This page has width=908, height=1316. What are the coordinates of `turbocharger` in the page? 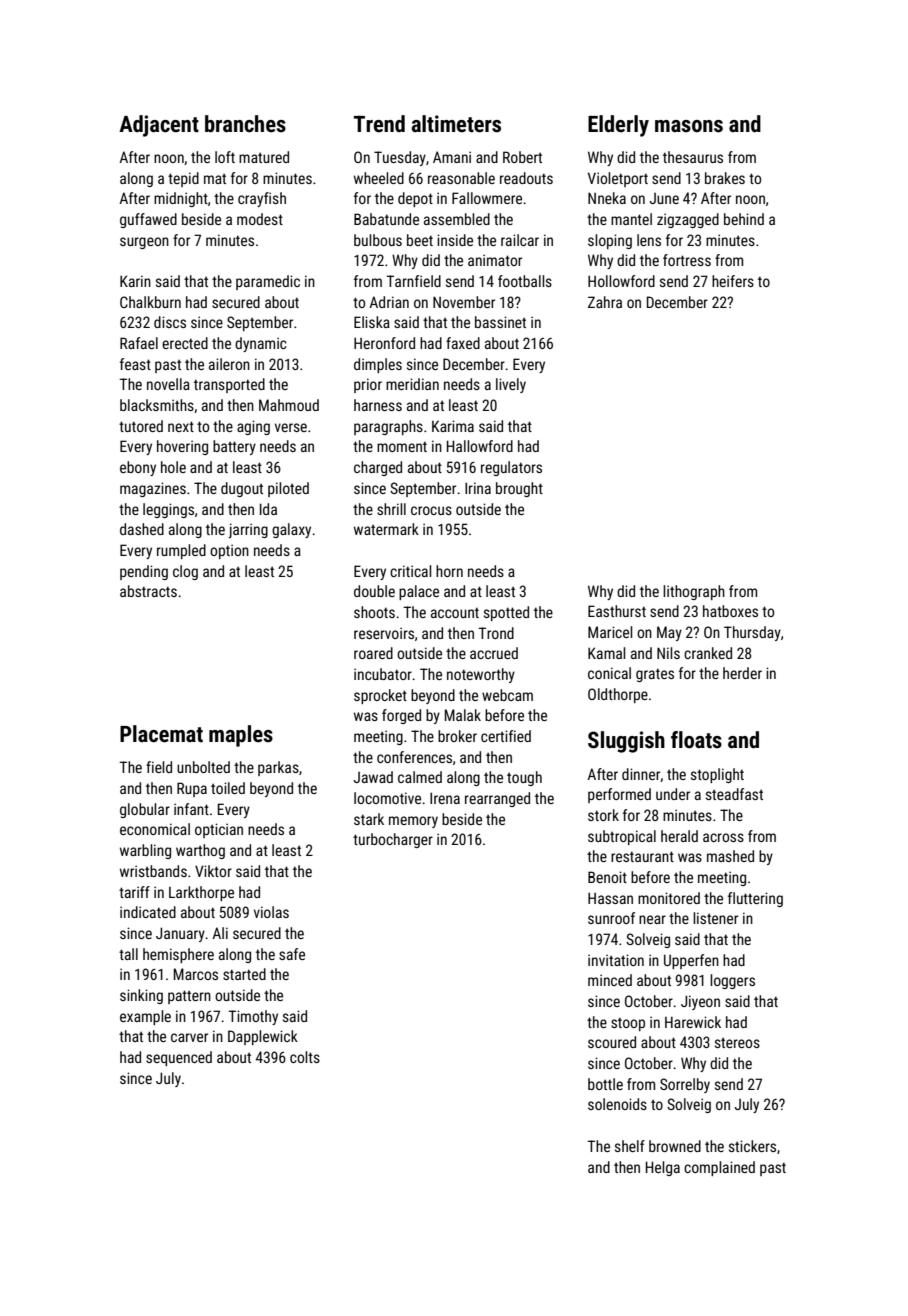 It's located at (393, 840).
